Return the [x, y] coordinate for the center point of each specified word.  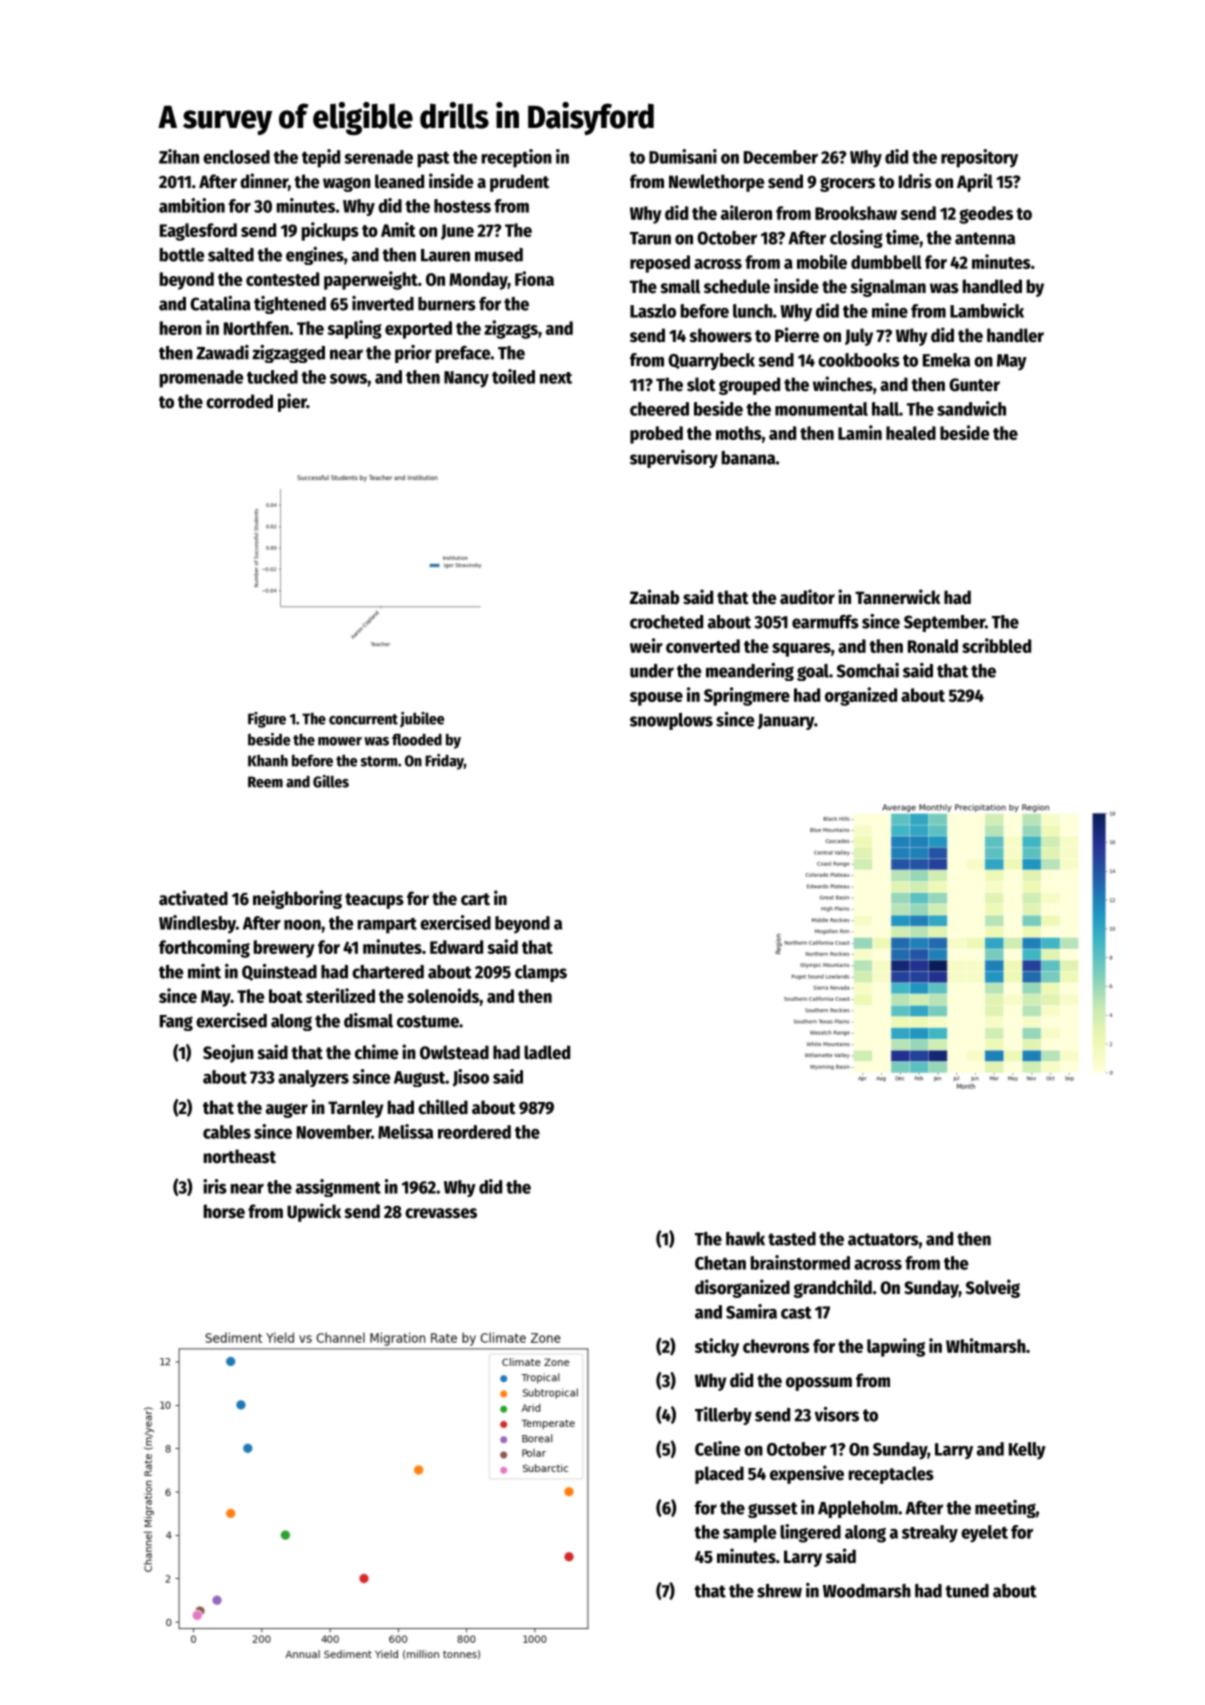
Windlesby [197, 924]
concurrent [363, 719]
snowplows [671, 721]
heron [181, 328]
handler [1015, 335]
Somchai [868, 670]
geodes [986, 215]
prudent [519, 183]
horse [224, 1211]
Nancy [466, 379]
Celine [717, 1448]
